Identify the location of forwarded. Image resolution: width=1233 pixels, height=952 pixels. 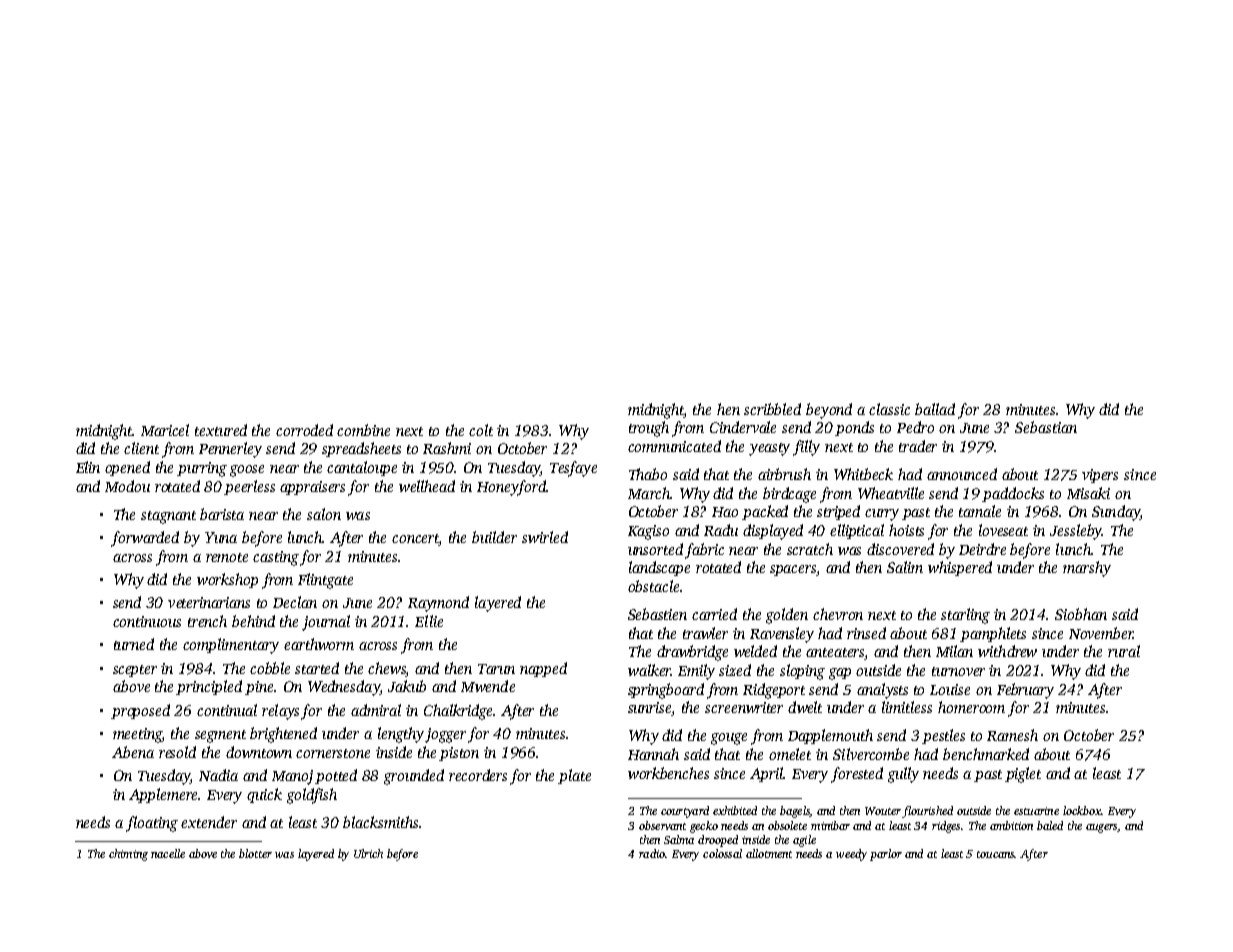
(145, 539).
